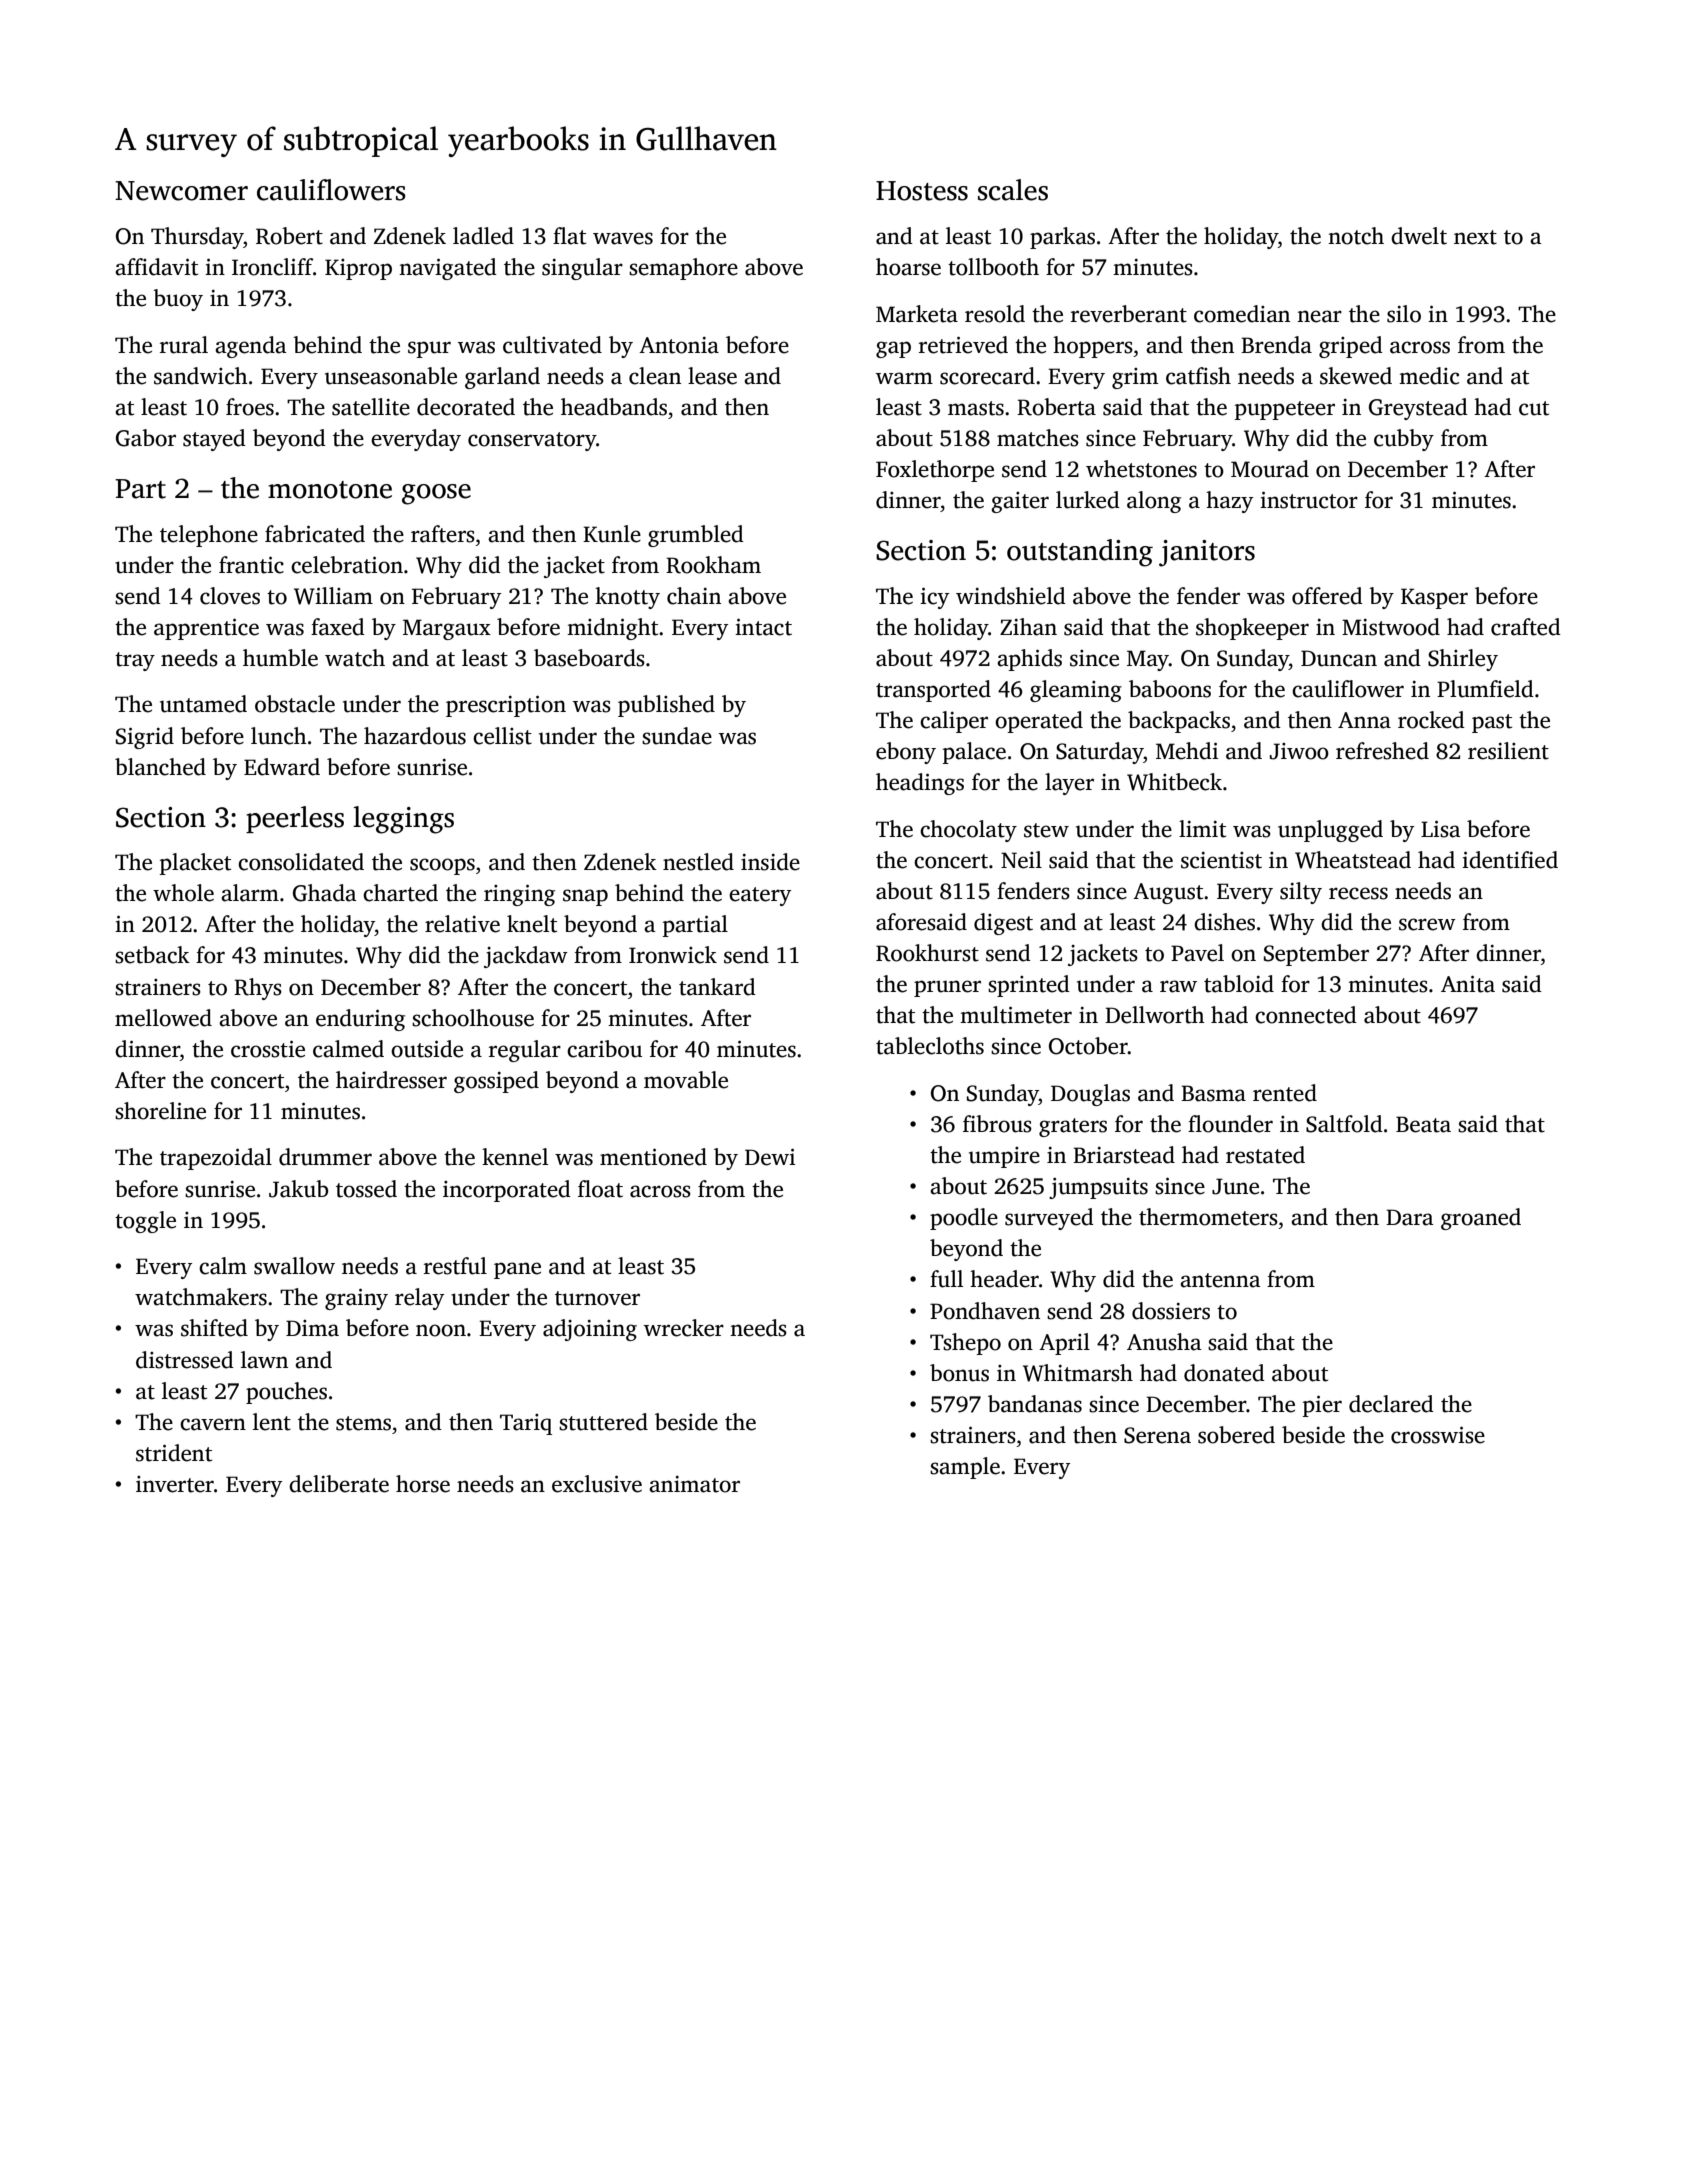  Describe the element at coordinates (1239, 984) in the document. I see `tabloid` at that location.
